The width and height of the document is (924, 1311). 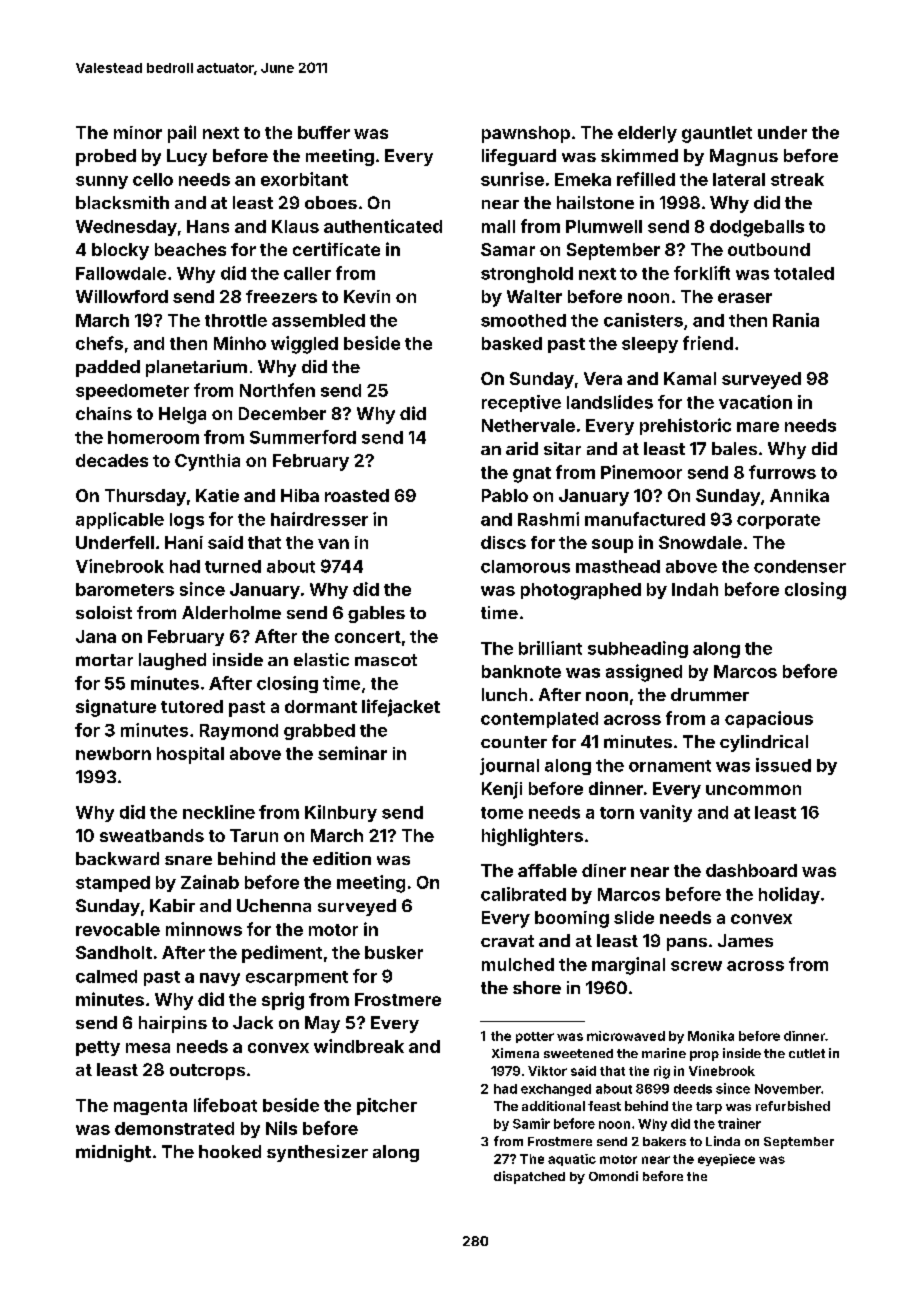 What do you see at coordinates (342, 858) in the document?
I see `edition` at bounding box center [342, 858].
